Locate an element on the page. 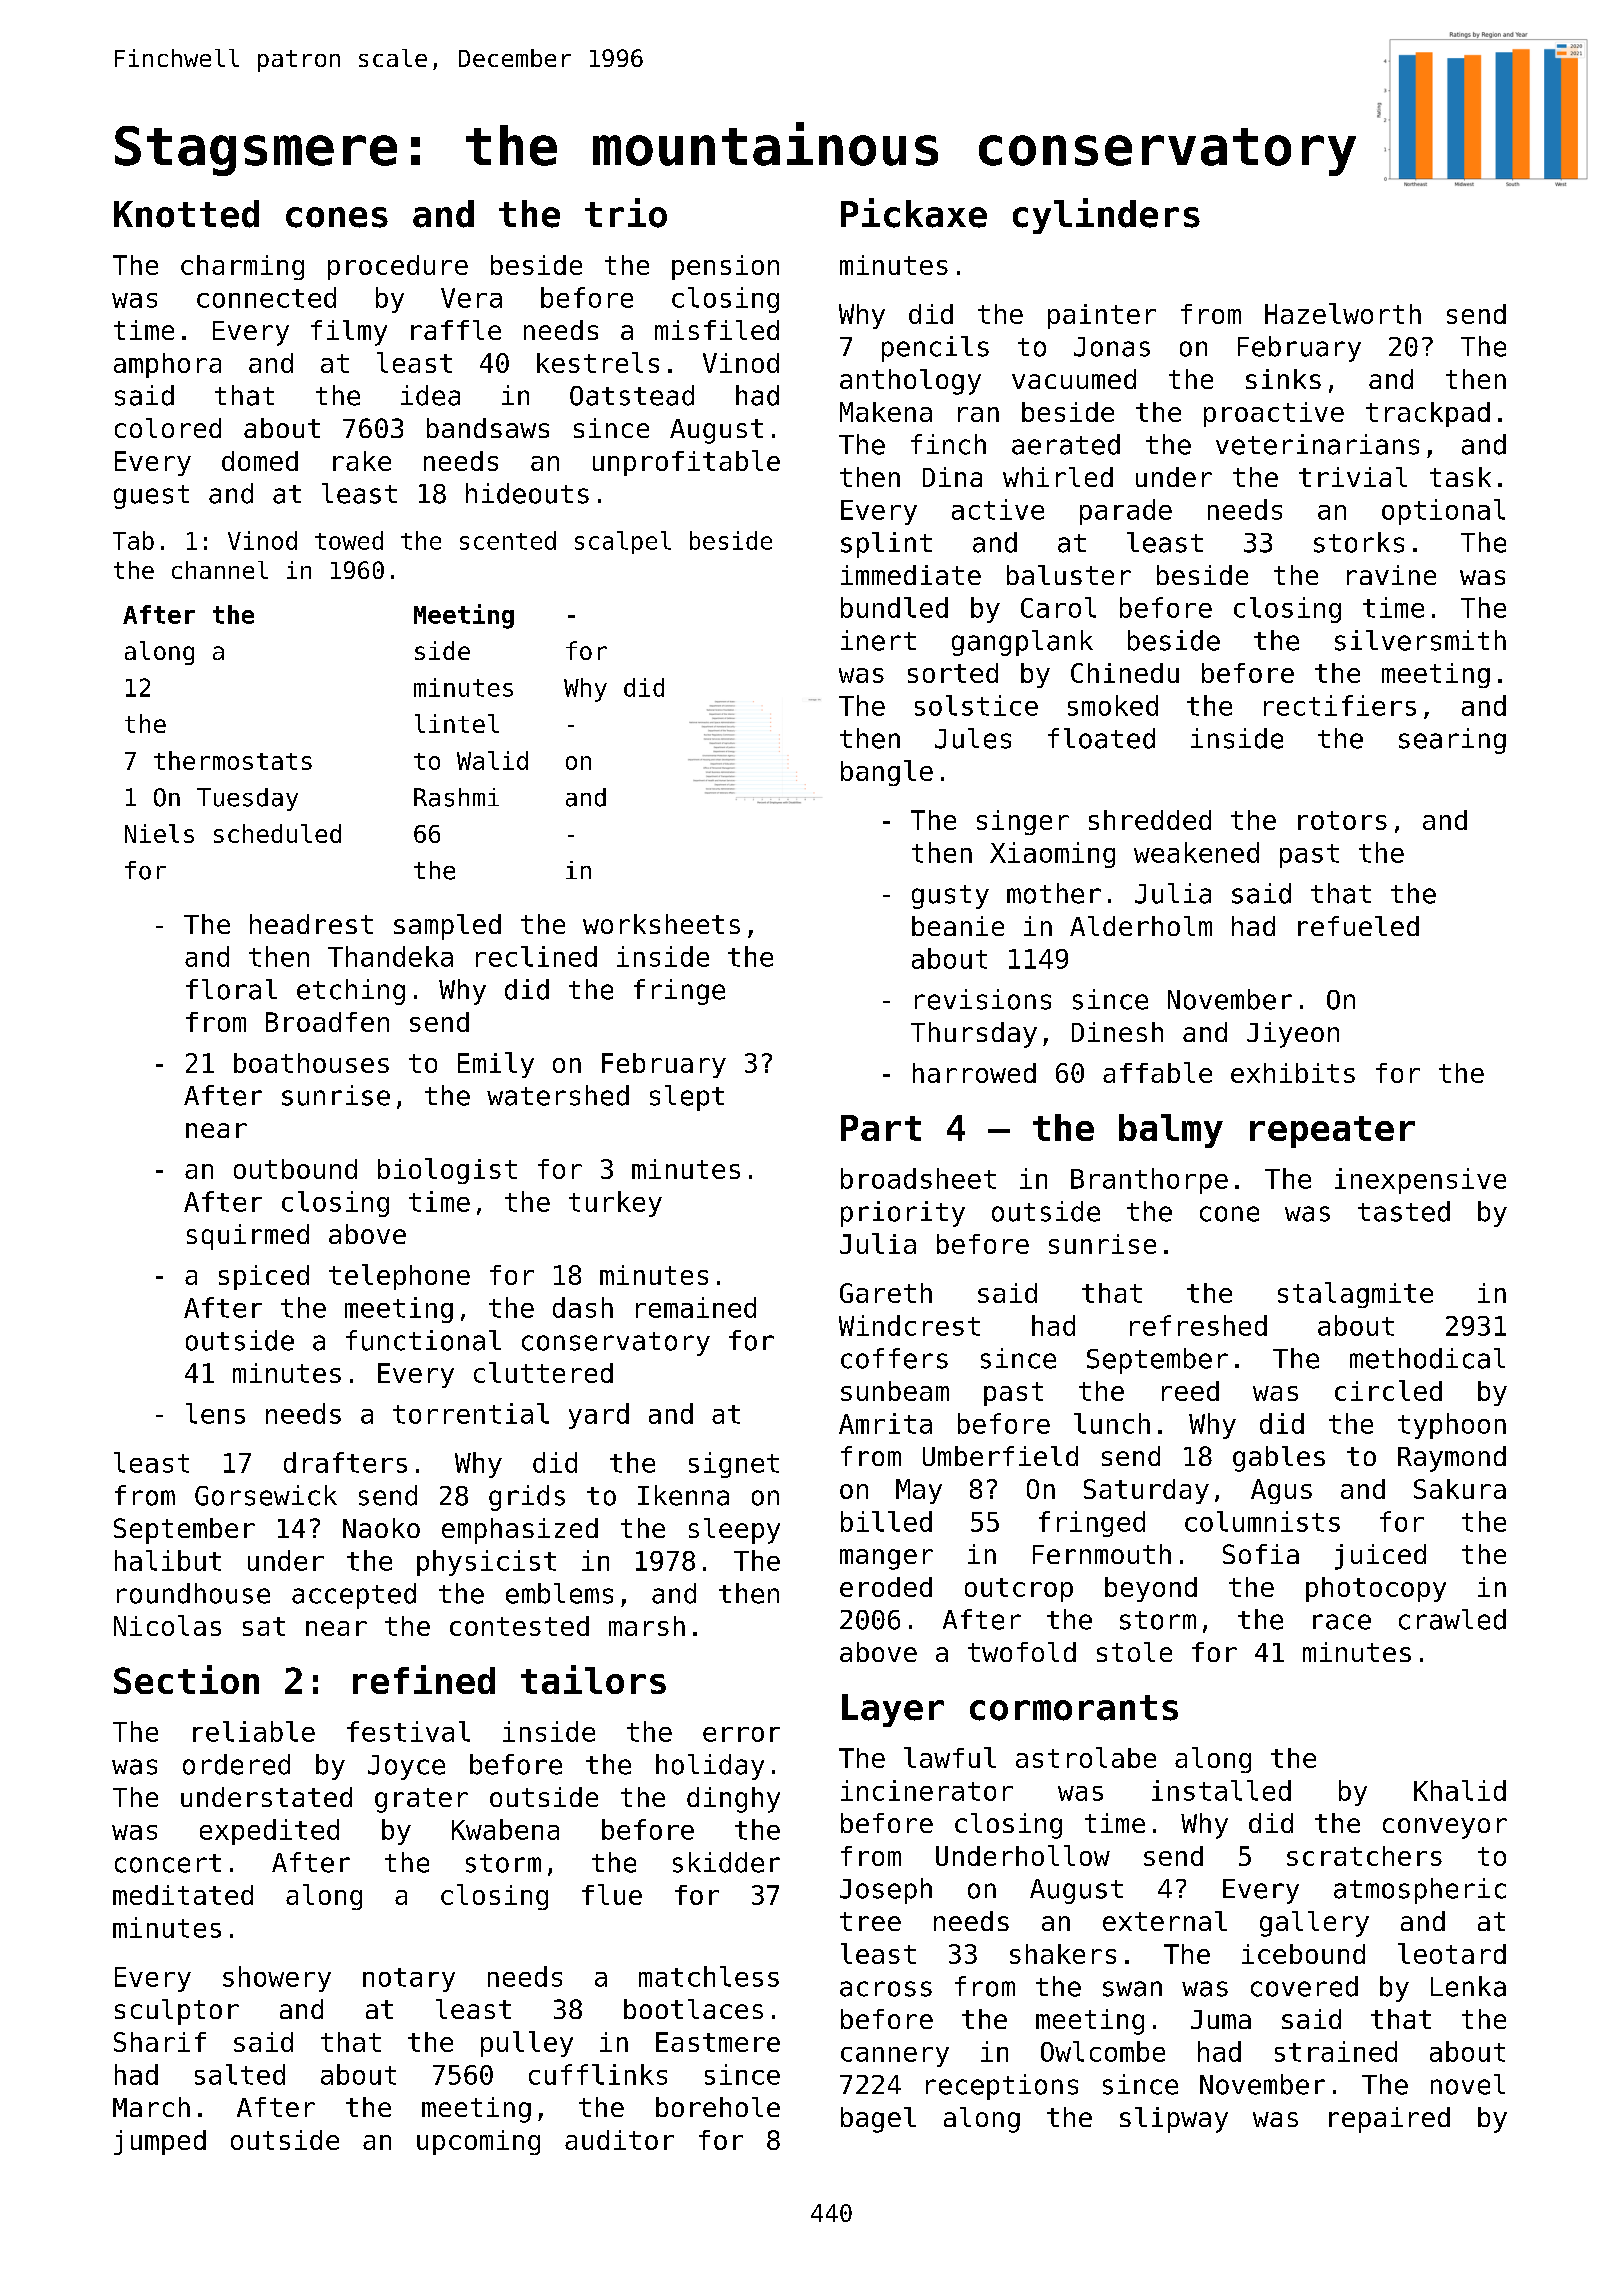 The image size is (1620, 2292). parade is located at coordinates (1126, 512).
